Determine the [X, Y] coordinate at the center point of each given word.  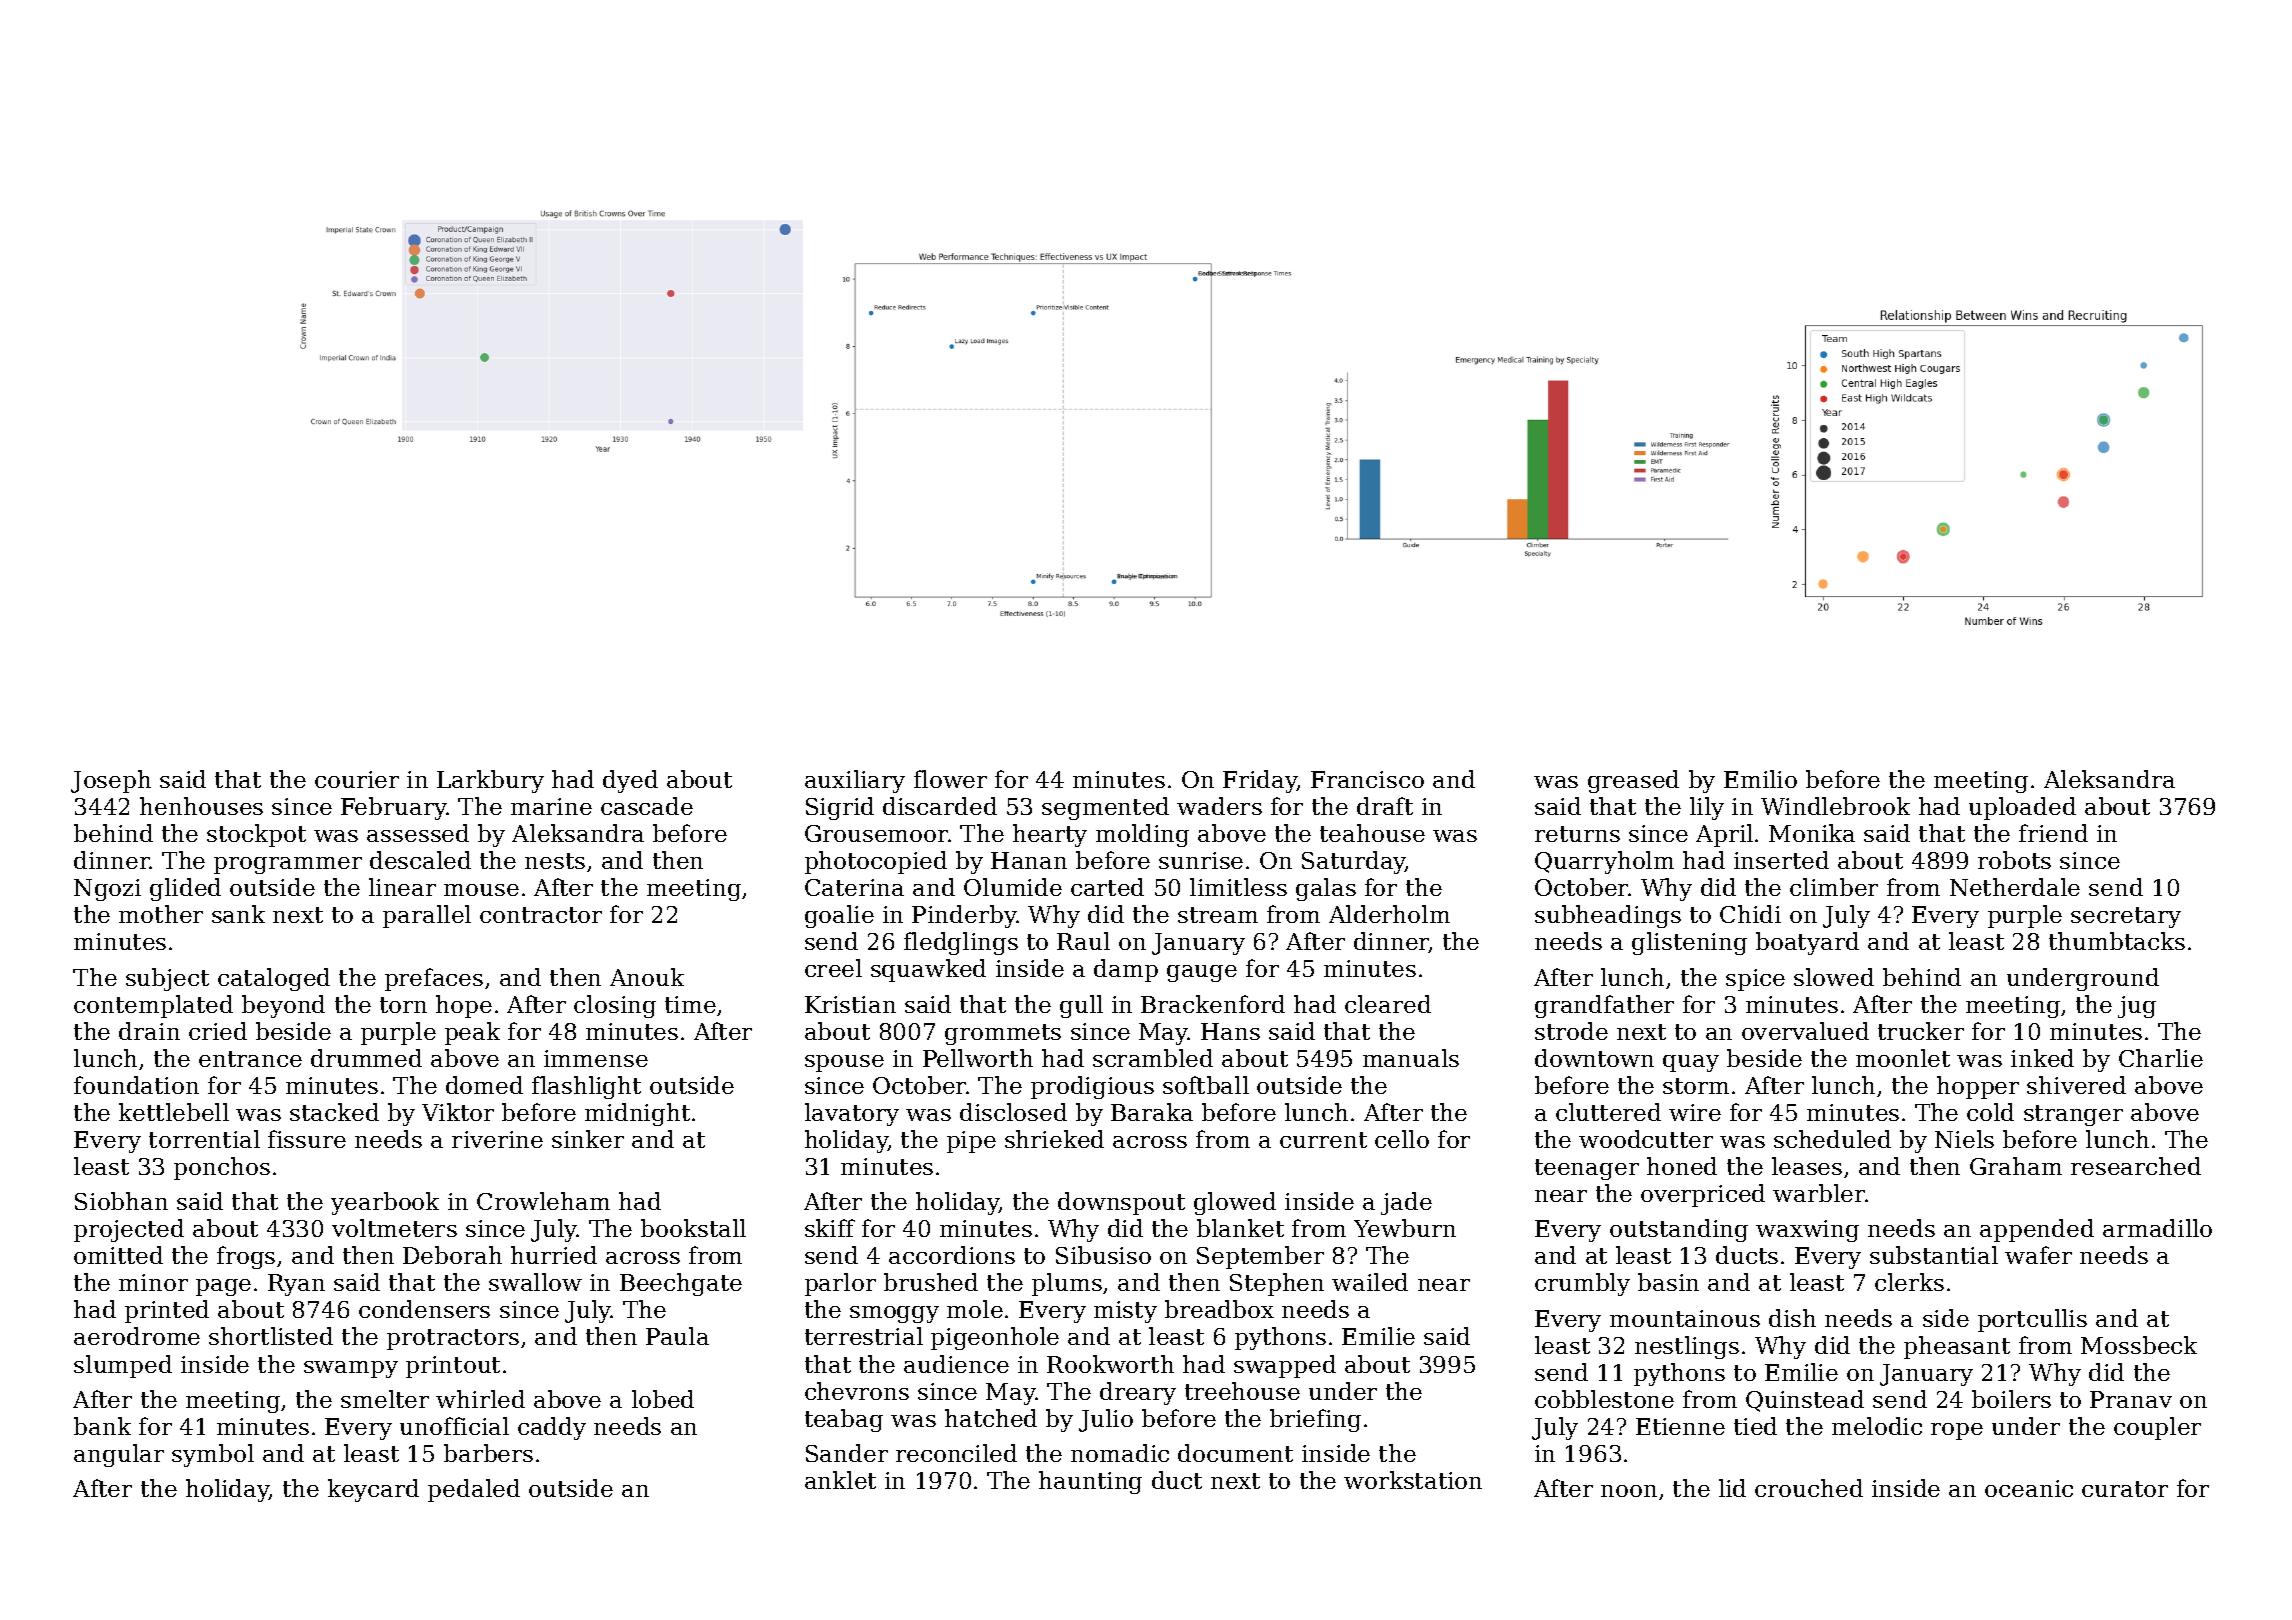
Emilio [1760, 779]
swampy [351, 1369]
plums [1067, 1284]
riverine [497, 1139]
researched [2136, 1166]
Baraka [1152, 1112]
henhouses [201, 806]
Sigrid [840, 808]
